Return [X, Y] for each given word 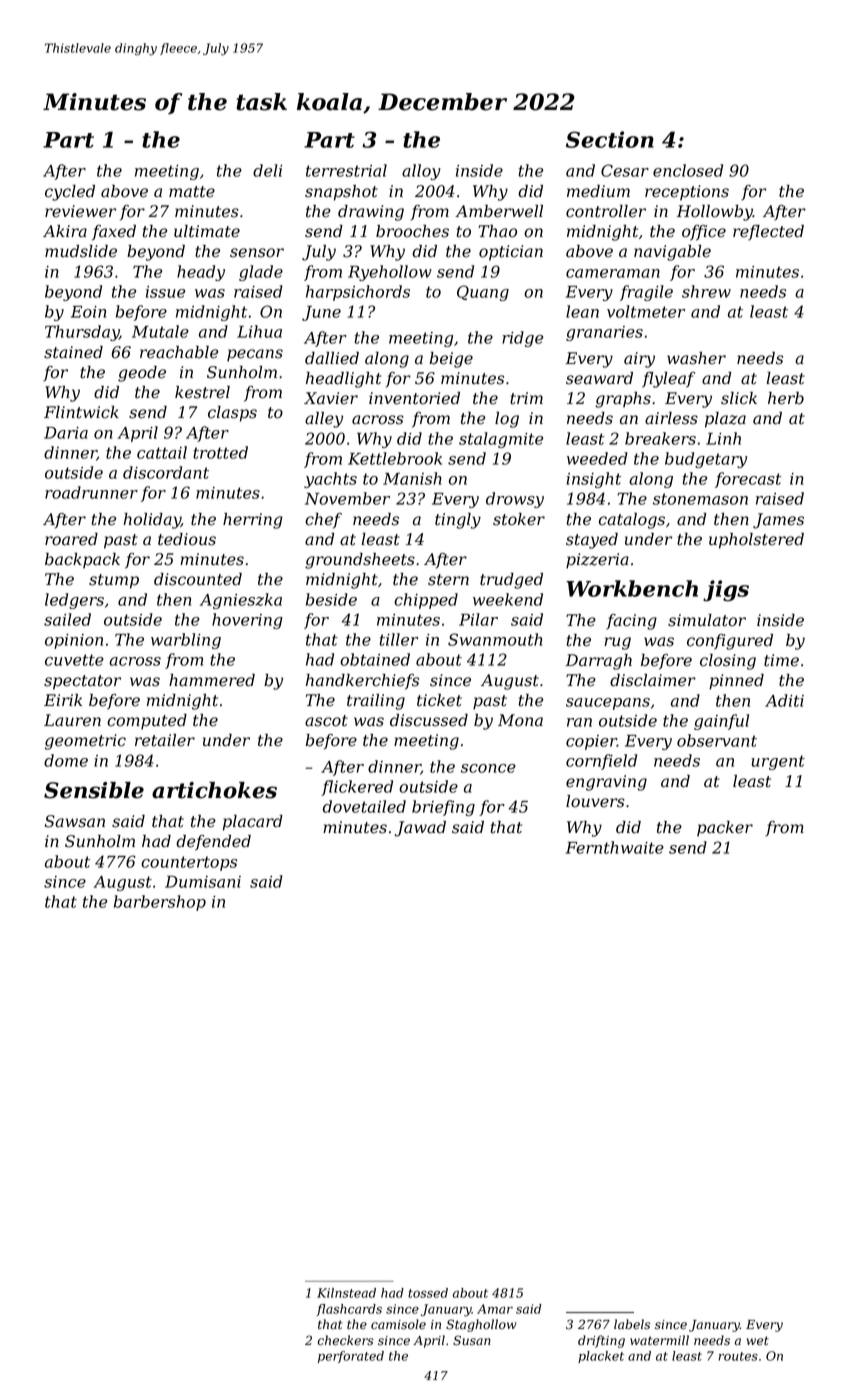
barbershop [160, 903]
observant [717, 740]
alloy [421, 172]
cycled [70, 193]
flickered [357, 788]
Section [610, 139]
